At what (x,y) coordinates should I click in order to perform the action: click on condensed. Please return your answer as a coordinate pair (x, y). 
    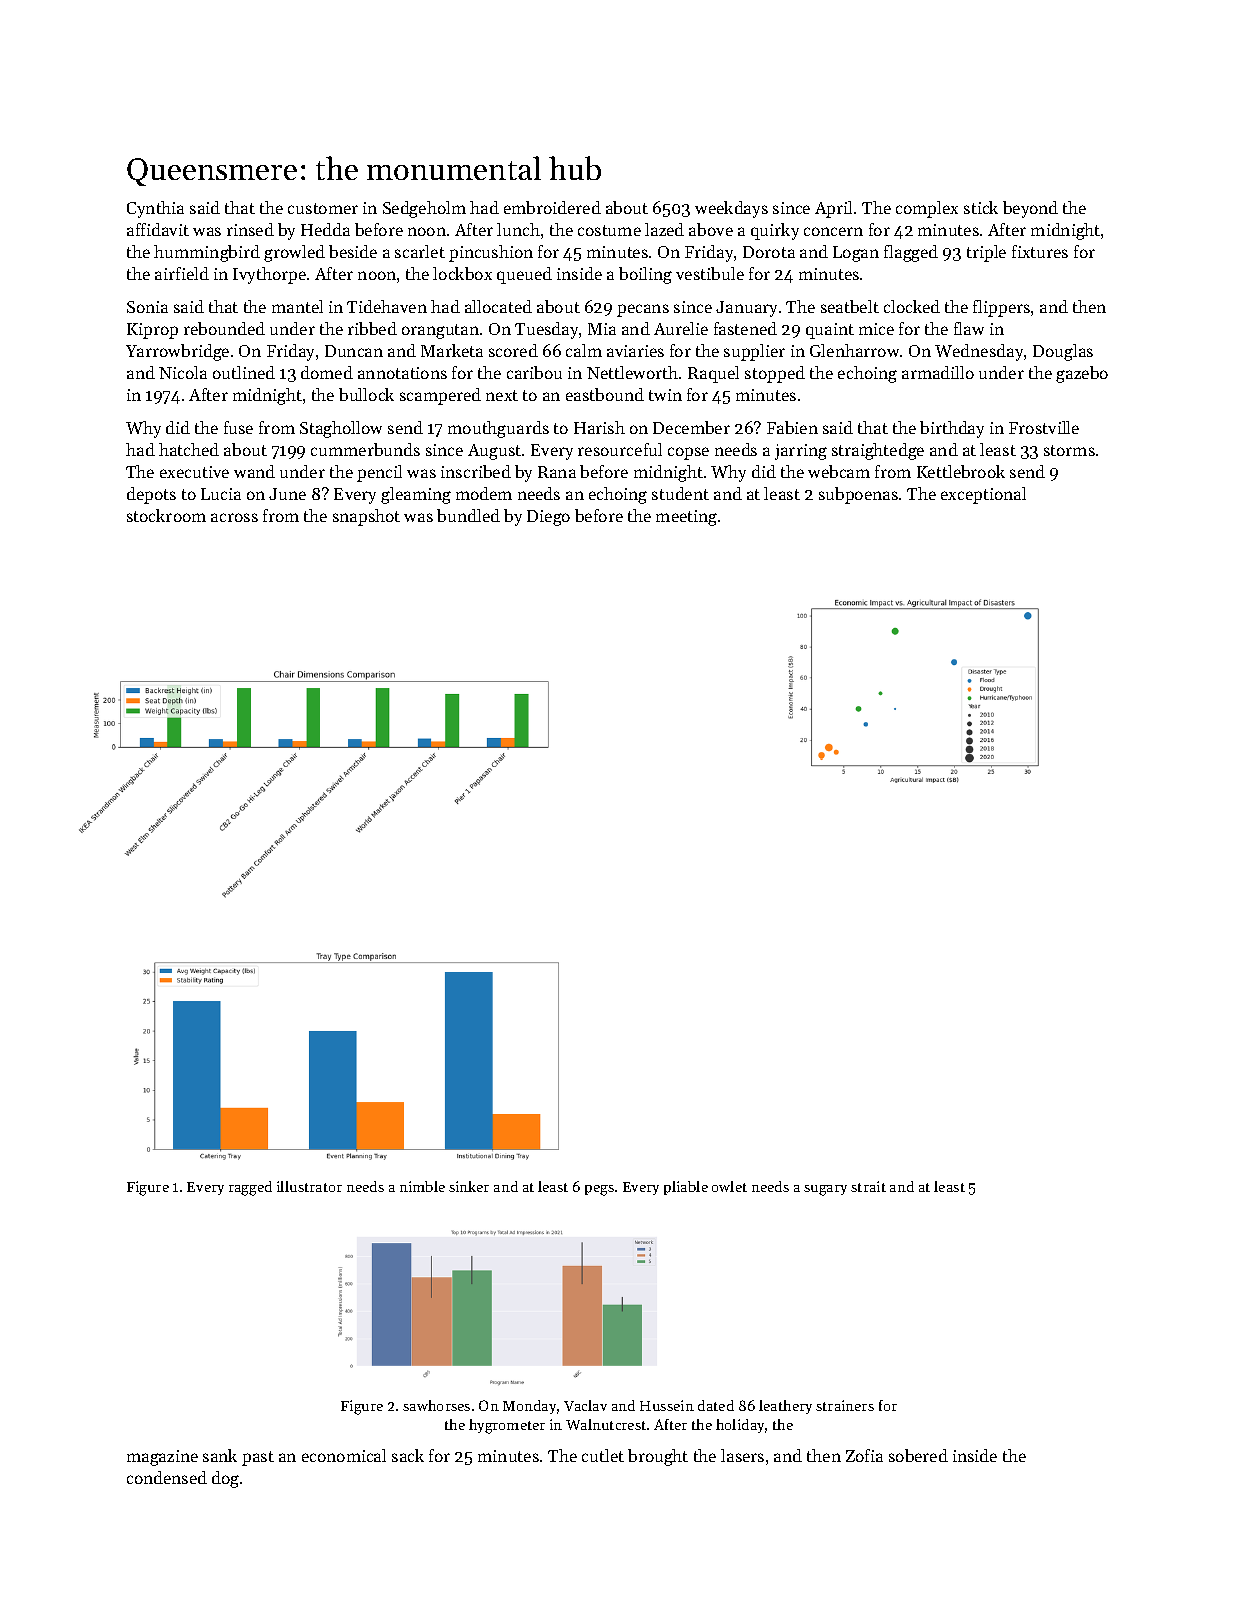
    Looking at the image, I should click on (167, 1477).
